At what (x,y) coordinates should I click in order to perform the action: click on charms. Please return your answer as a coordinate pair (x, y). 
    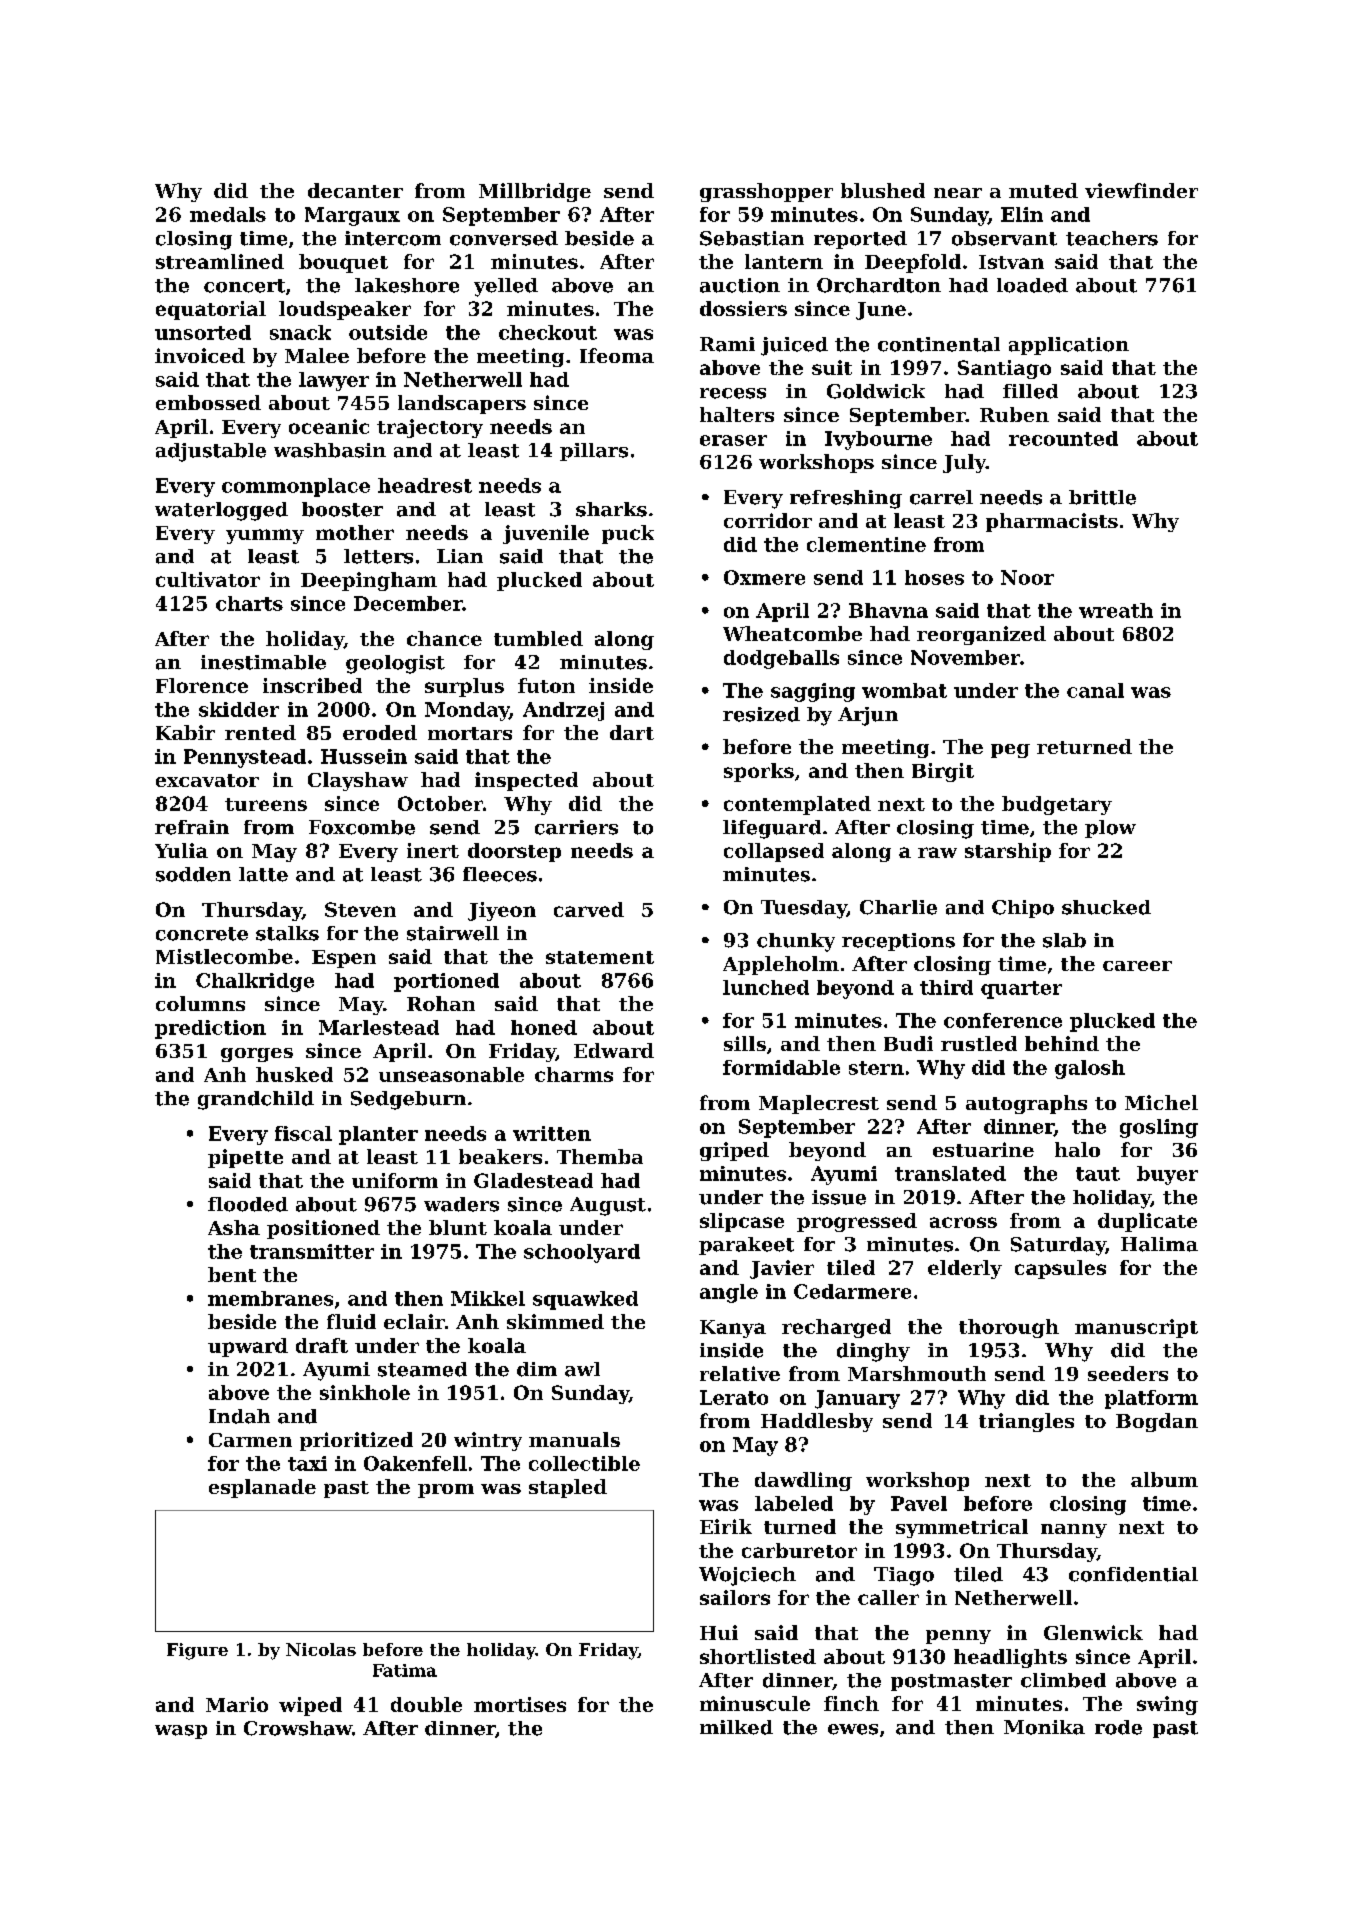
    Looking at the image, I should click on (574, 1074).
